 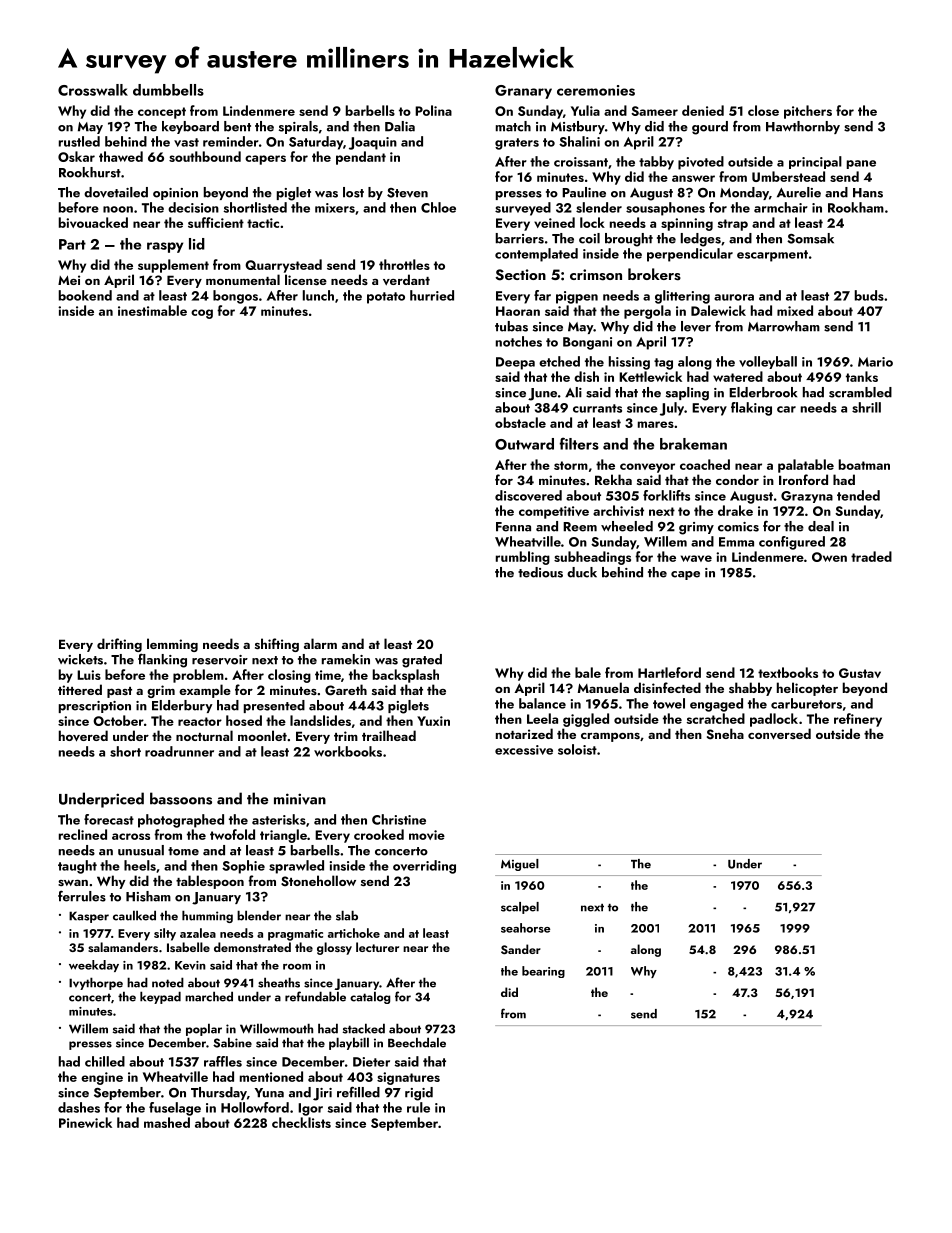 I want to click on rigid, so click(x=419, y=1094).
